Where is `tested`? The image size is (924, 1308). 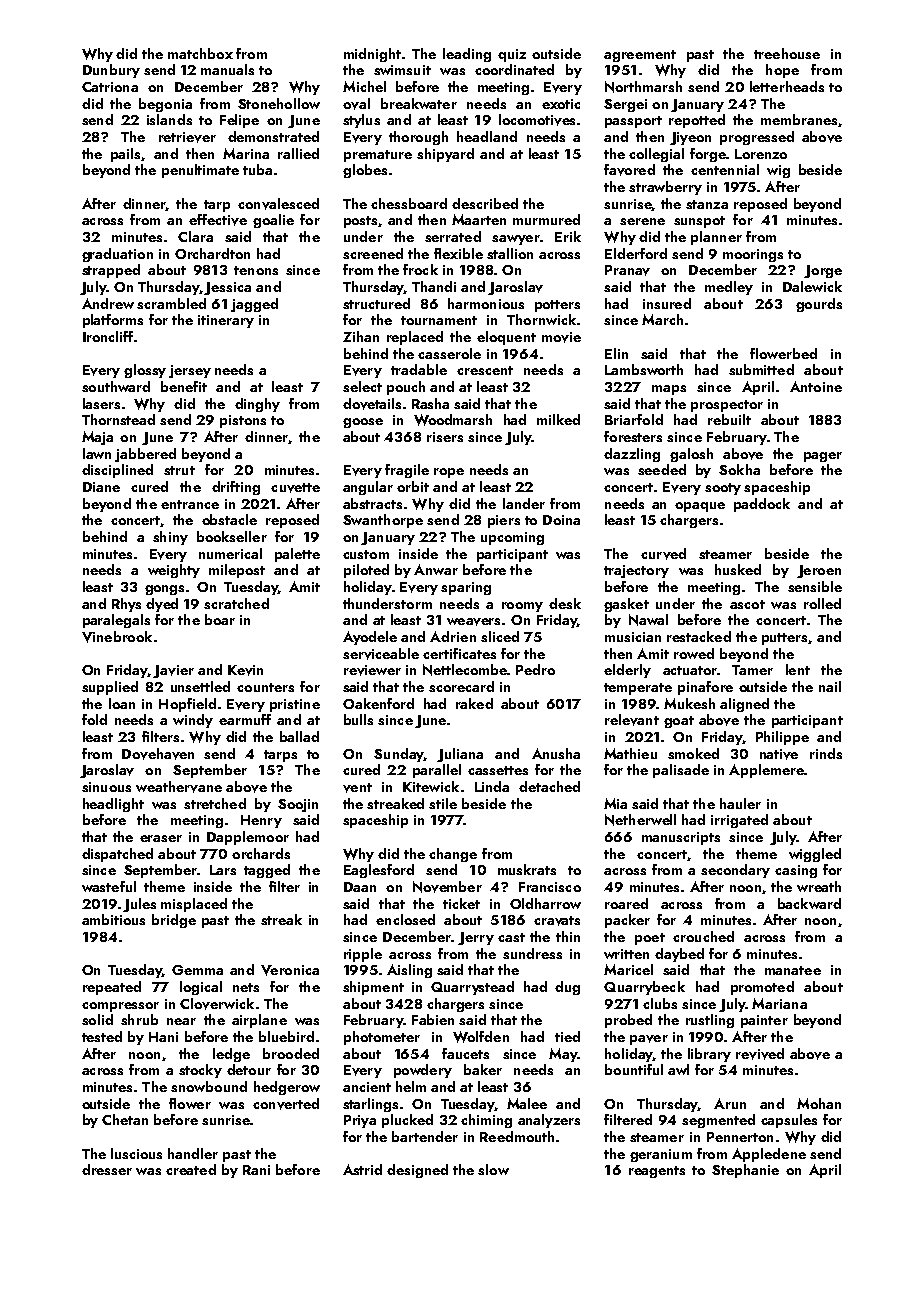
tested is located at coordinates (102, 1036).
